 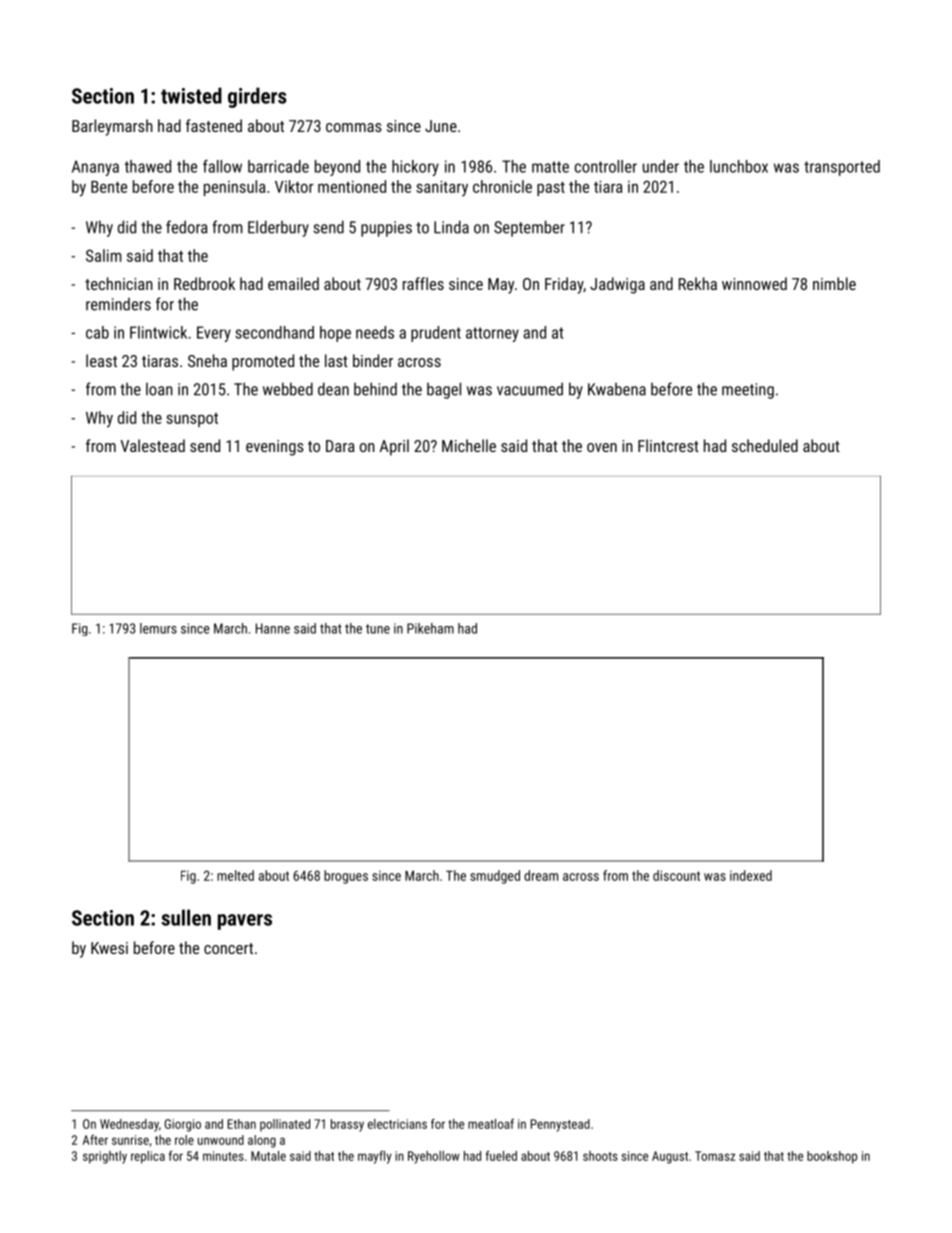 I want to click on dream, so click(x=541, y=875).
